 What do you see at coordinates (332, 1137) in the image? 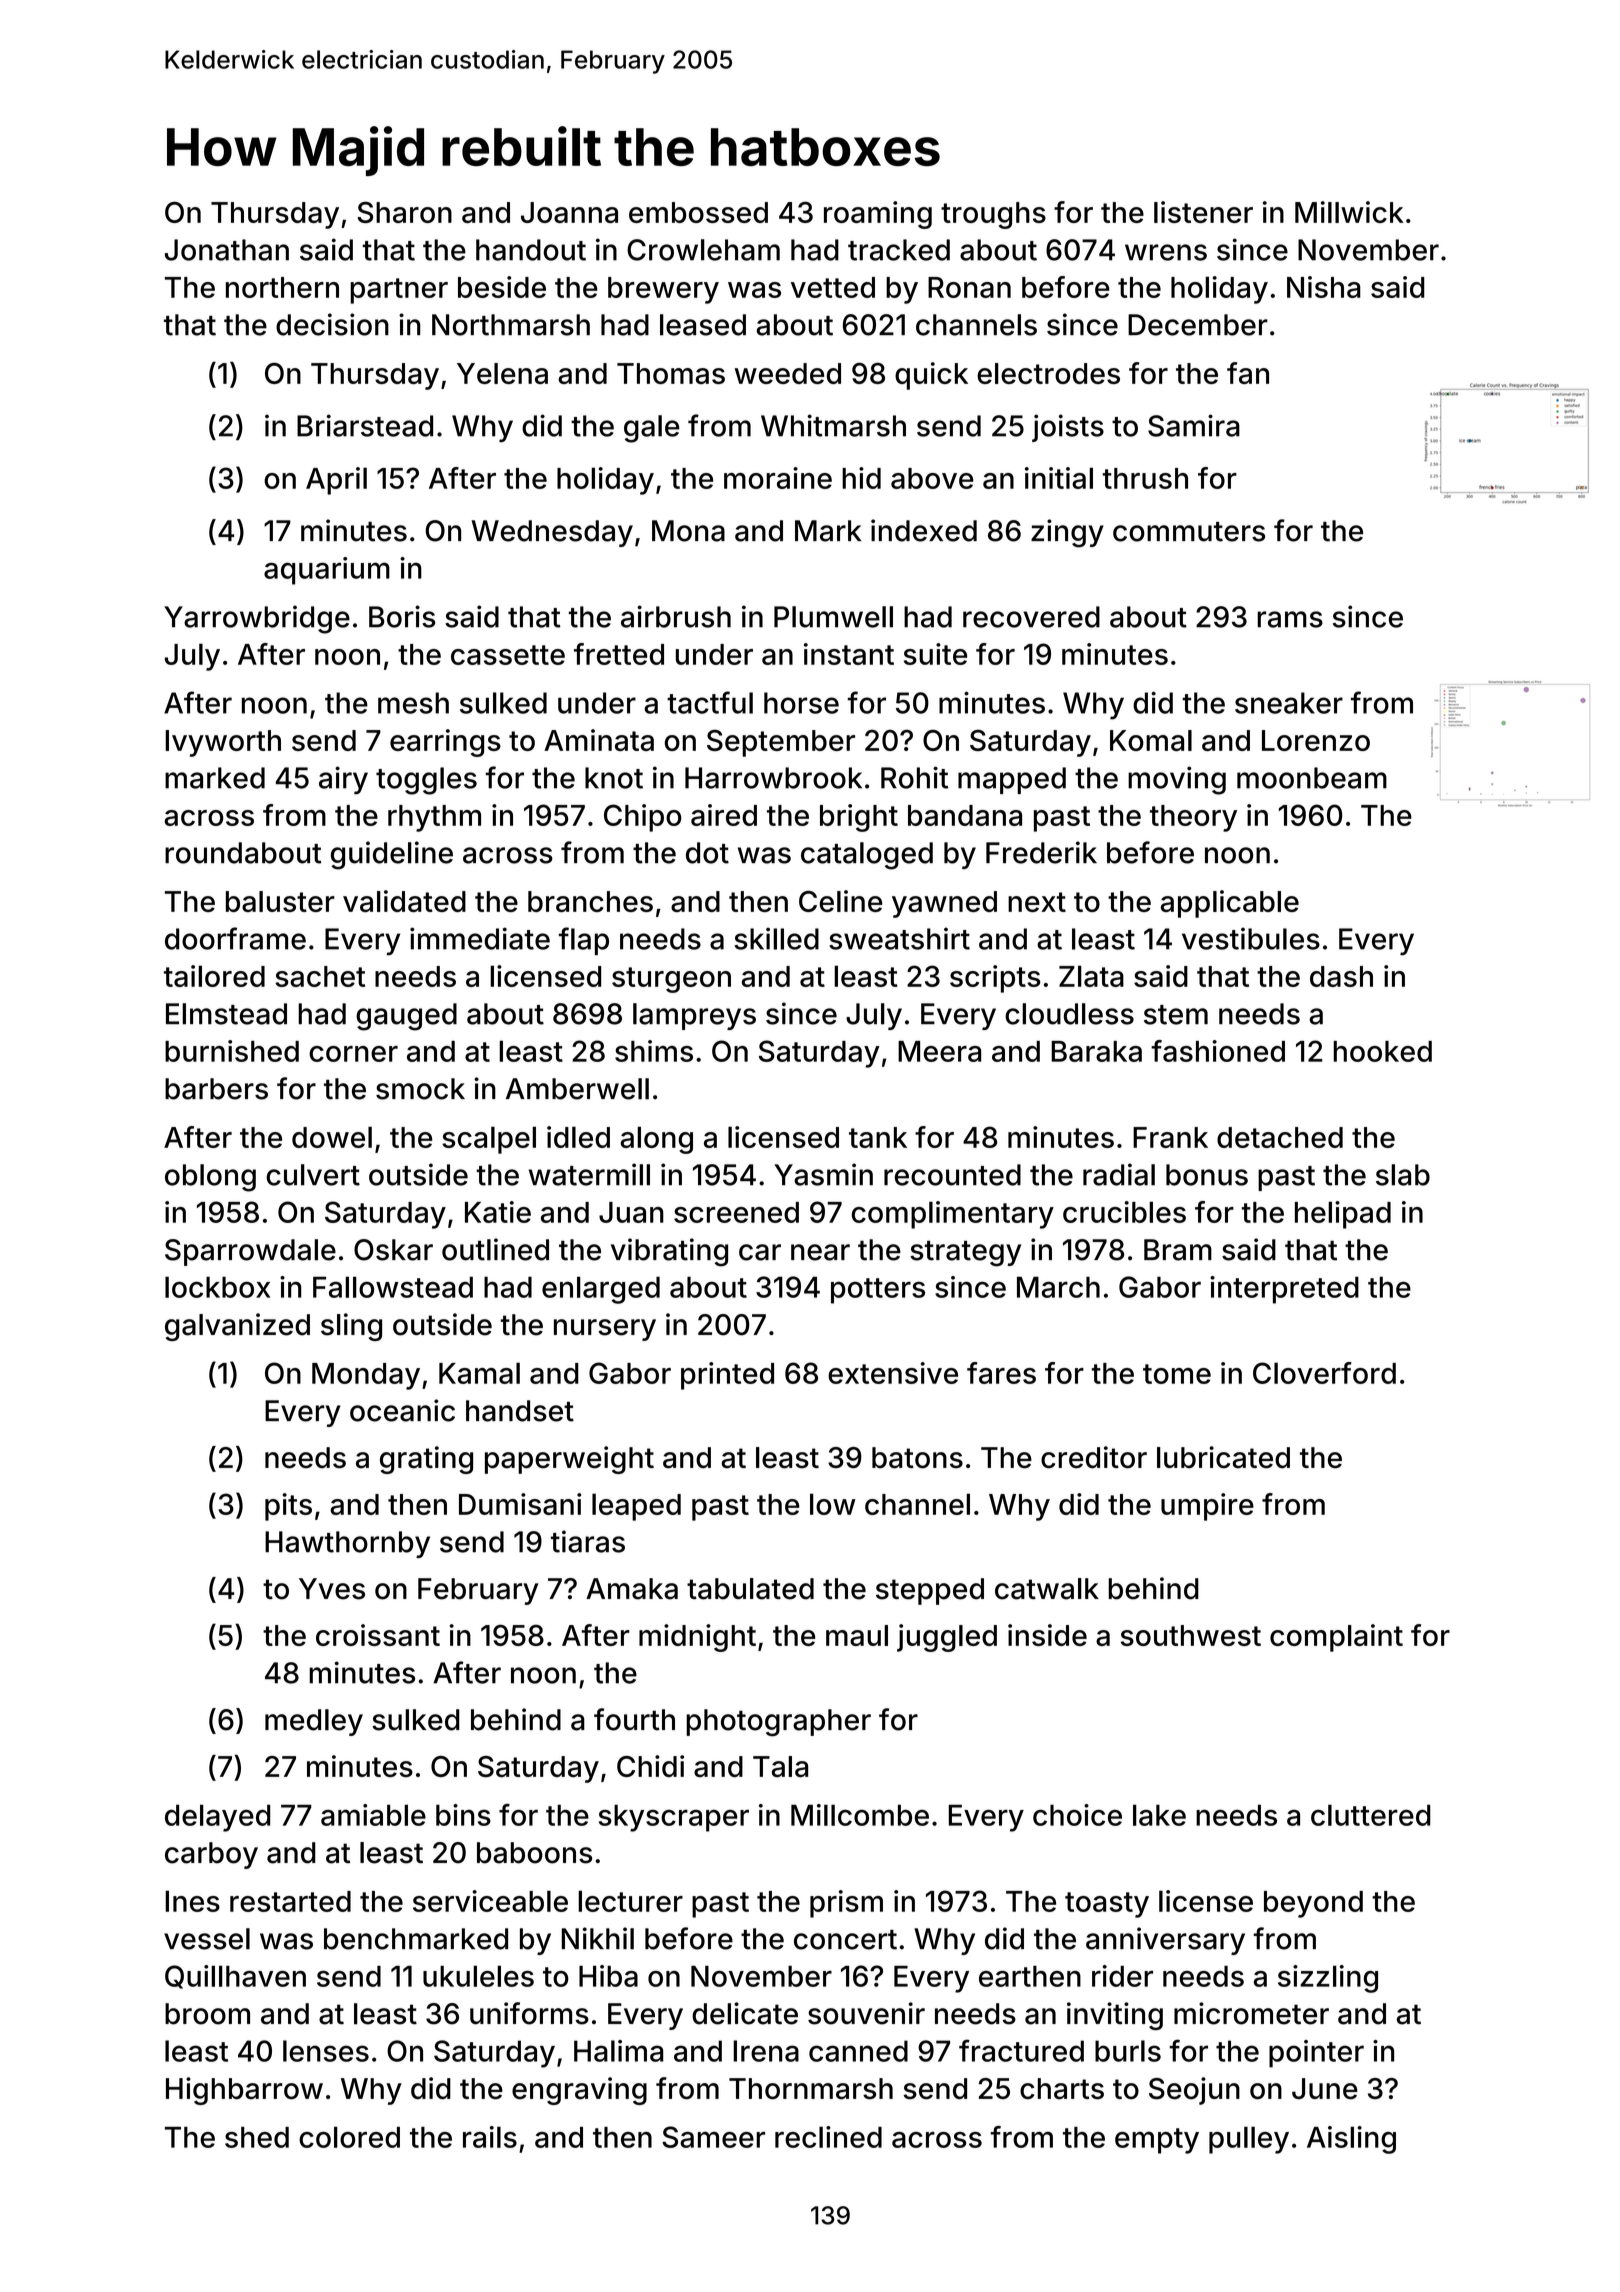
I see `dowel` at bounding box center [332, 1137].
